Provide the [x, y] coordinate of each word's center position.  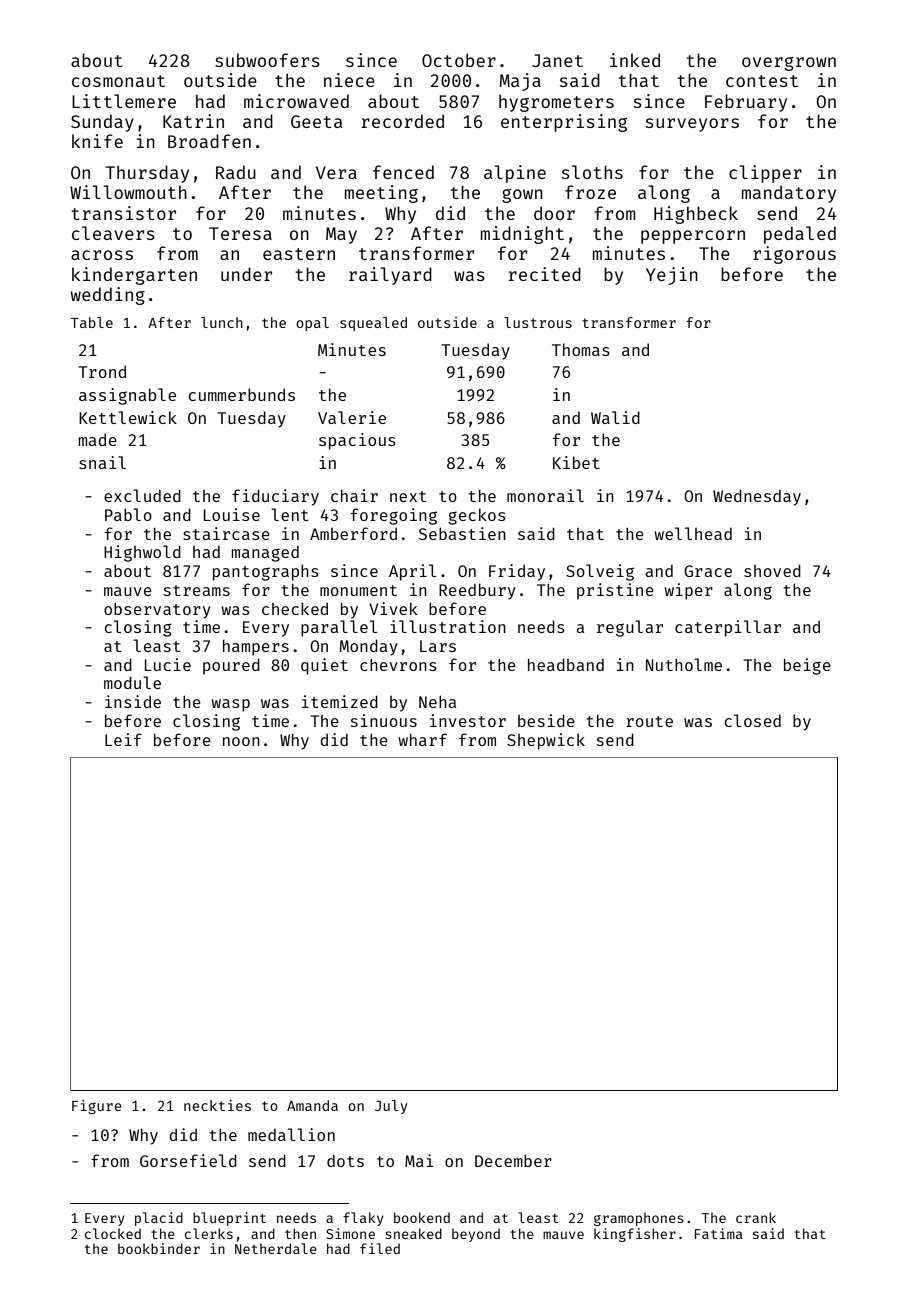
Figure [97, 1107]
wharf [422, 739]
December [513, 1160]
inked [635, 60]
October [459, 60]
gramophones [639, 1219]
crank [756, 1217]
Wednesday [757, 497]
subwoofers [267, 60]
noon [241, 741]
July [391, 1107]
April [412, 572]
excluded [142, 495]
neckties [217, 1105]
